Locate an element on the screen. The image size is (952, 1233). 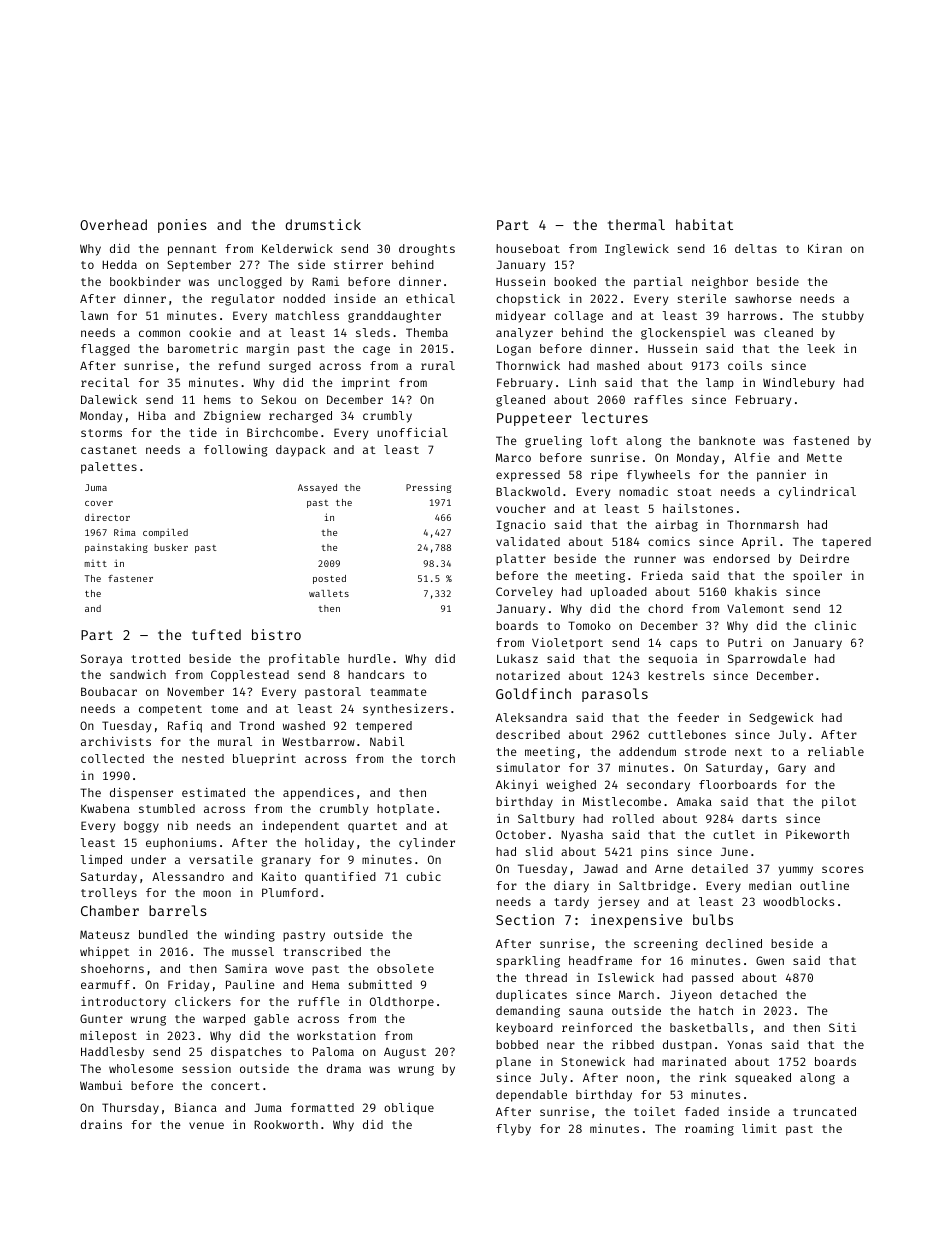
leek is located at coordinates (821, 348).
